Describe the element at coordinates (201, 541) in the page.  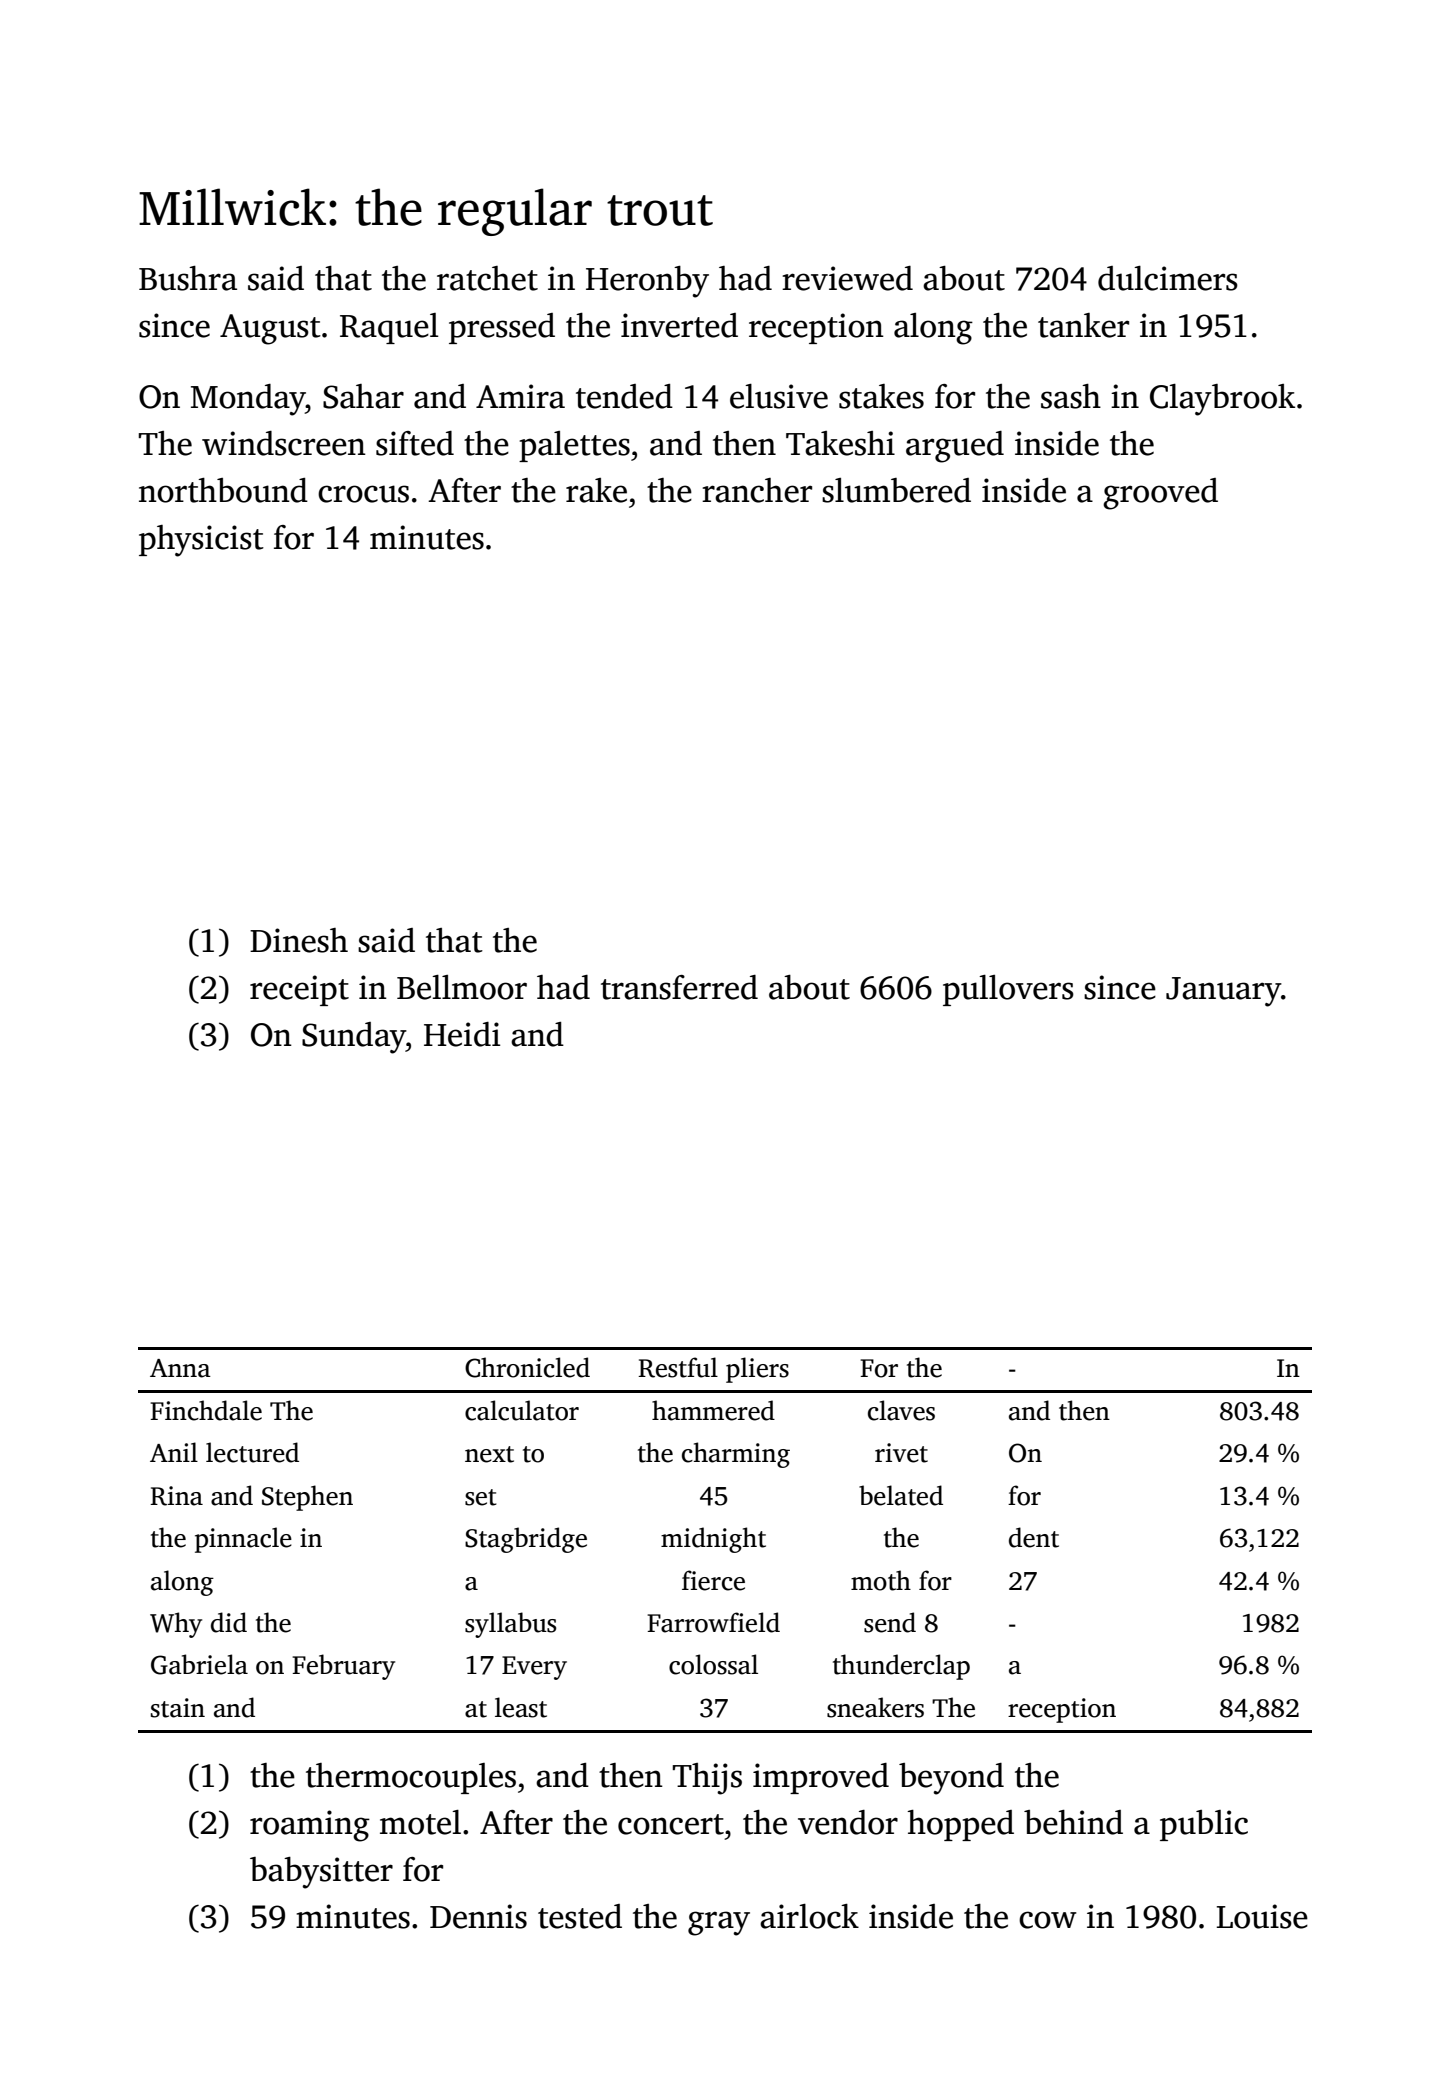
I see `physicist` at that location.
